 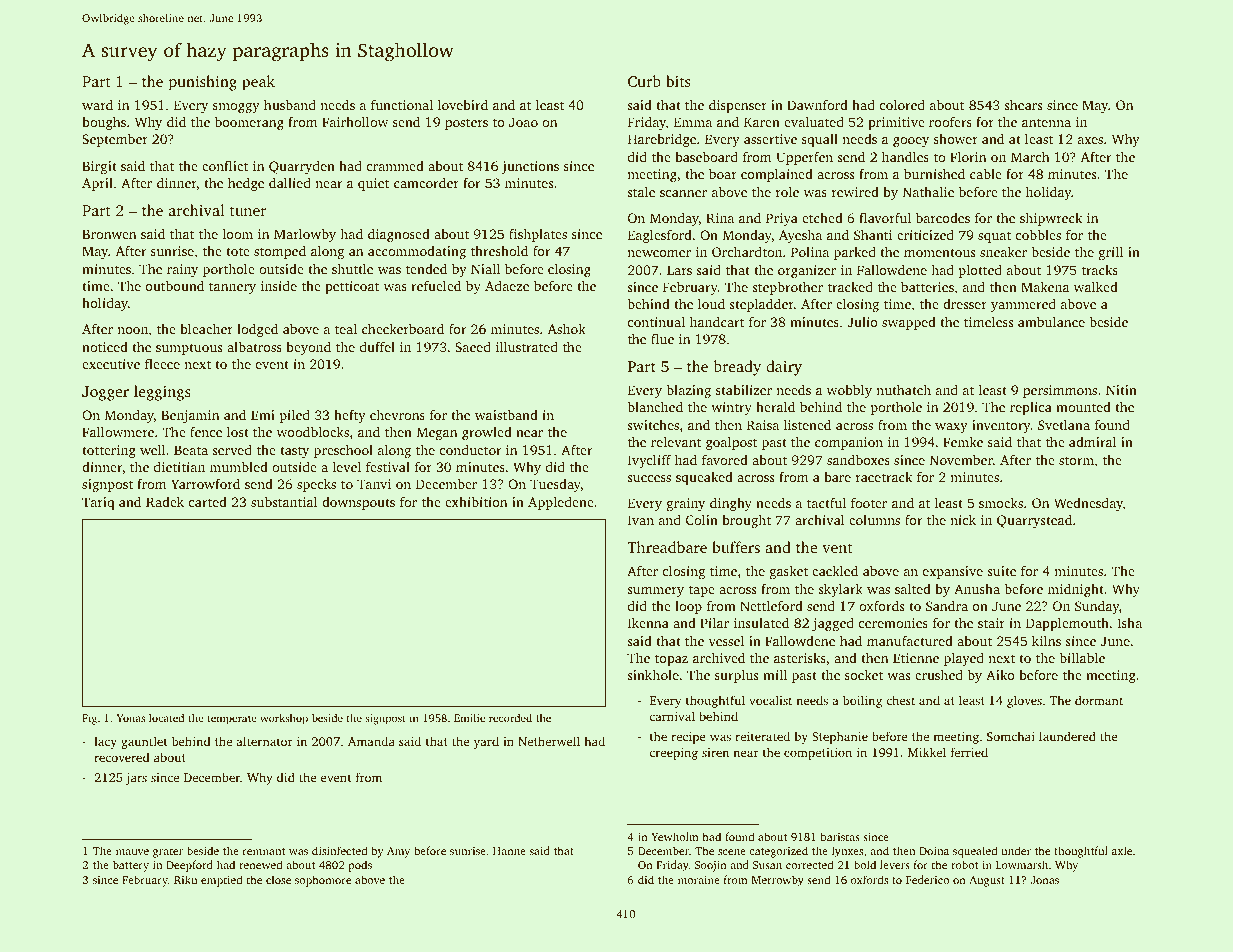 What do you see at coordinates (648, 623) in the document?
I see `Ikenna` at bounding box center [648, 623].
